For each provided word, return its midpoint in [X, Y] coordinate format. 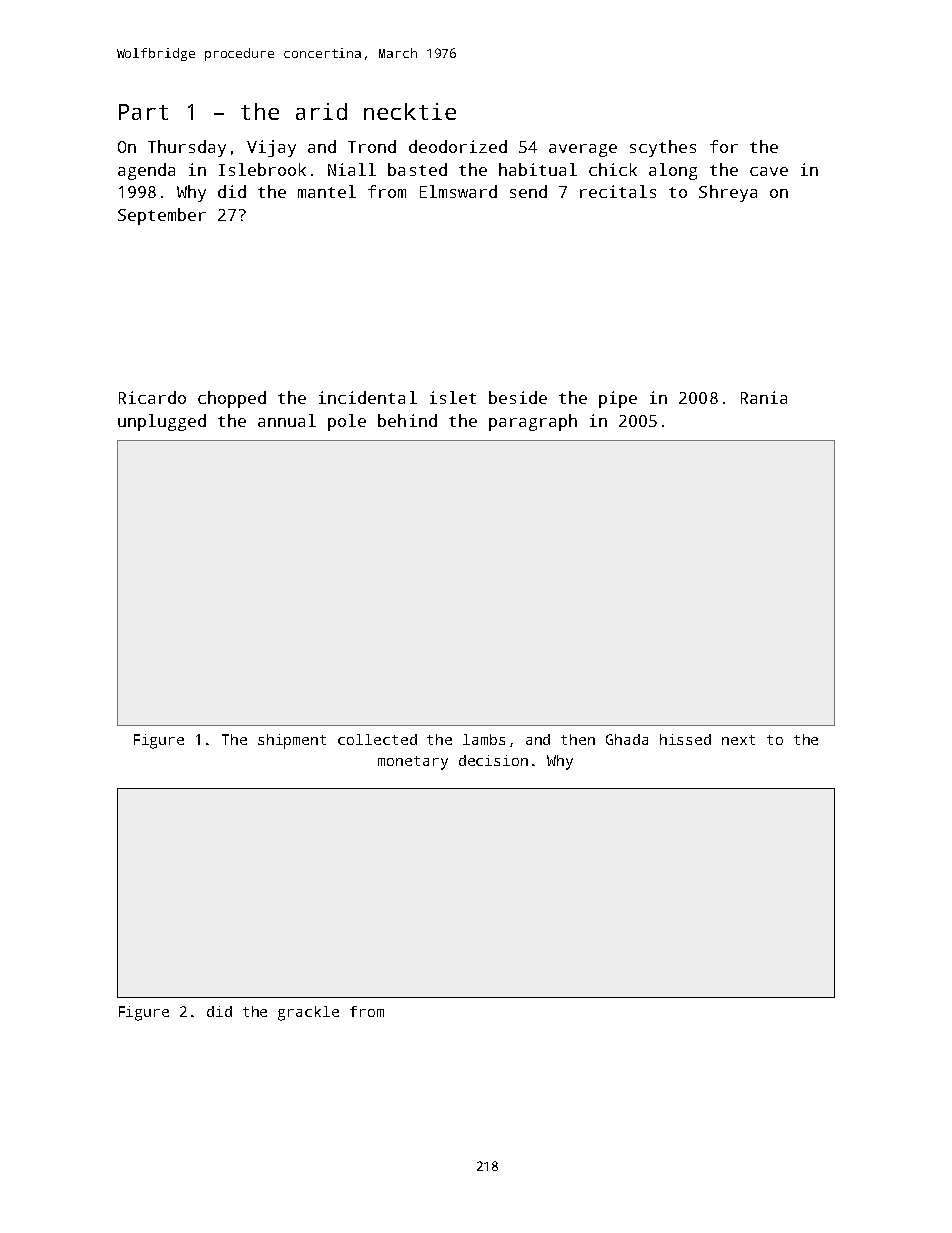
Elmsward [458, 191]
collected [377, 739]
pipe [618, 399]
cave [769, 171]
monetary [413, 763]
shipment [292, 741]
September [162, 216]
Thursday [187, 148]
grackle [308, 1013]
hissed [685, 739]
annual [287, 420]
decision [493, 760]
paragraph [533, 422]
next [738, 740]
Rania [764, 397]
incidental [368, 397]
